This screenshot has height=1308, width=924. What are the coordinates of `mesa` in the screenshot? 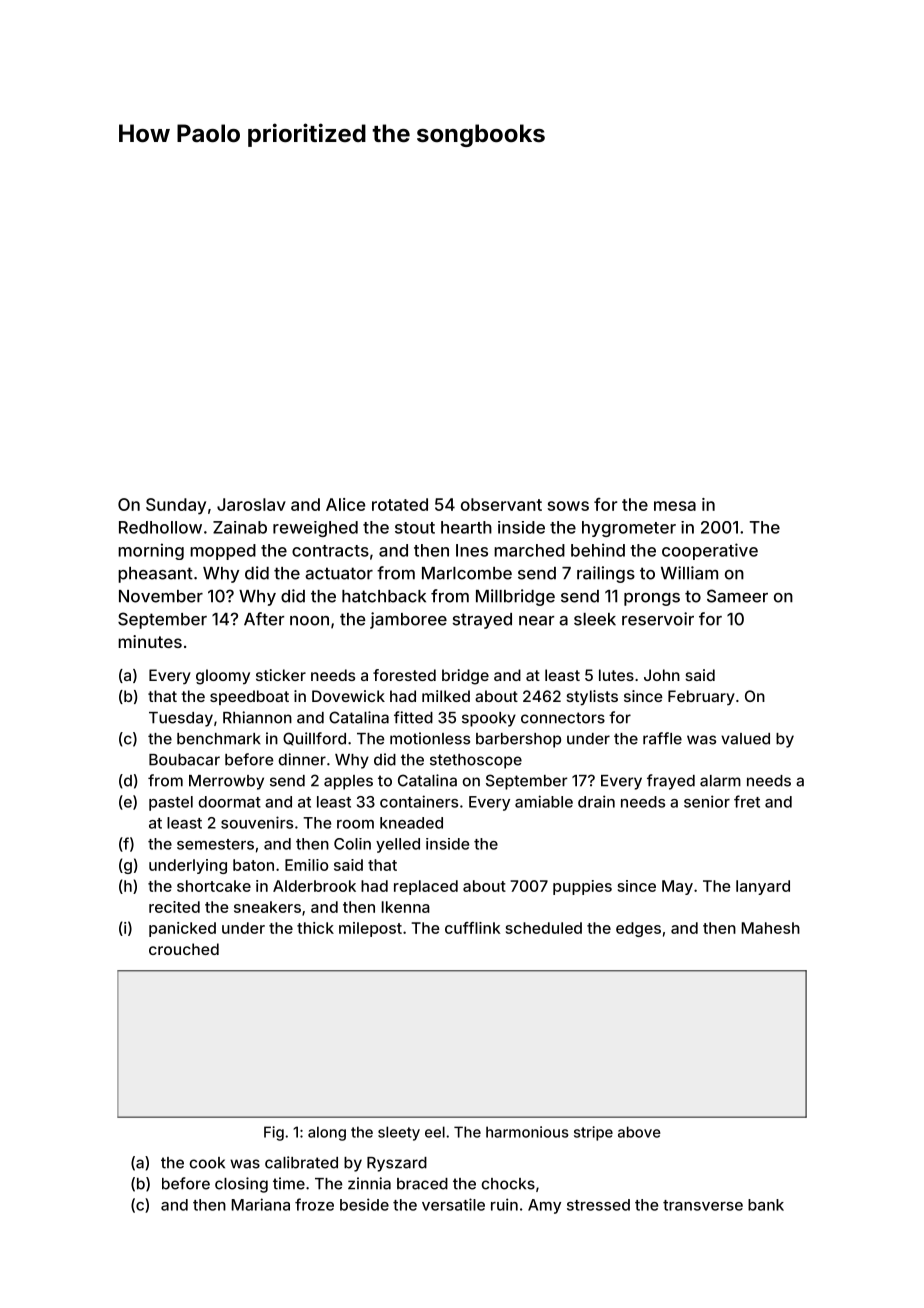 It's located at (675, 506).
